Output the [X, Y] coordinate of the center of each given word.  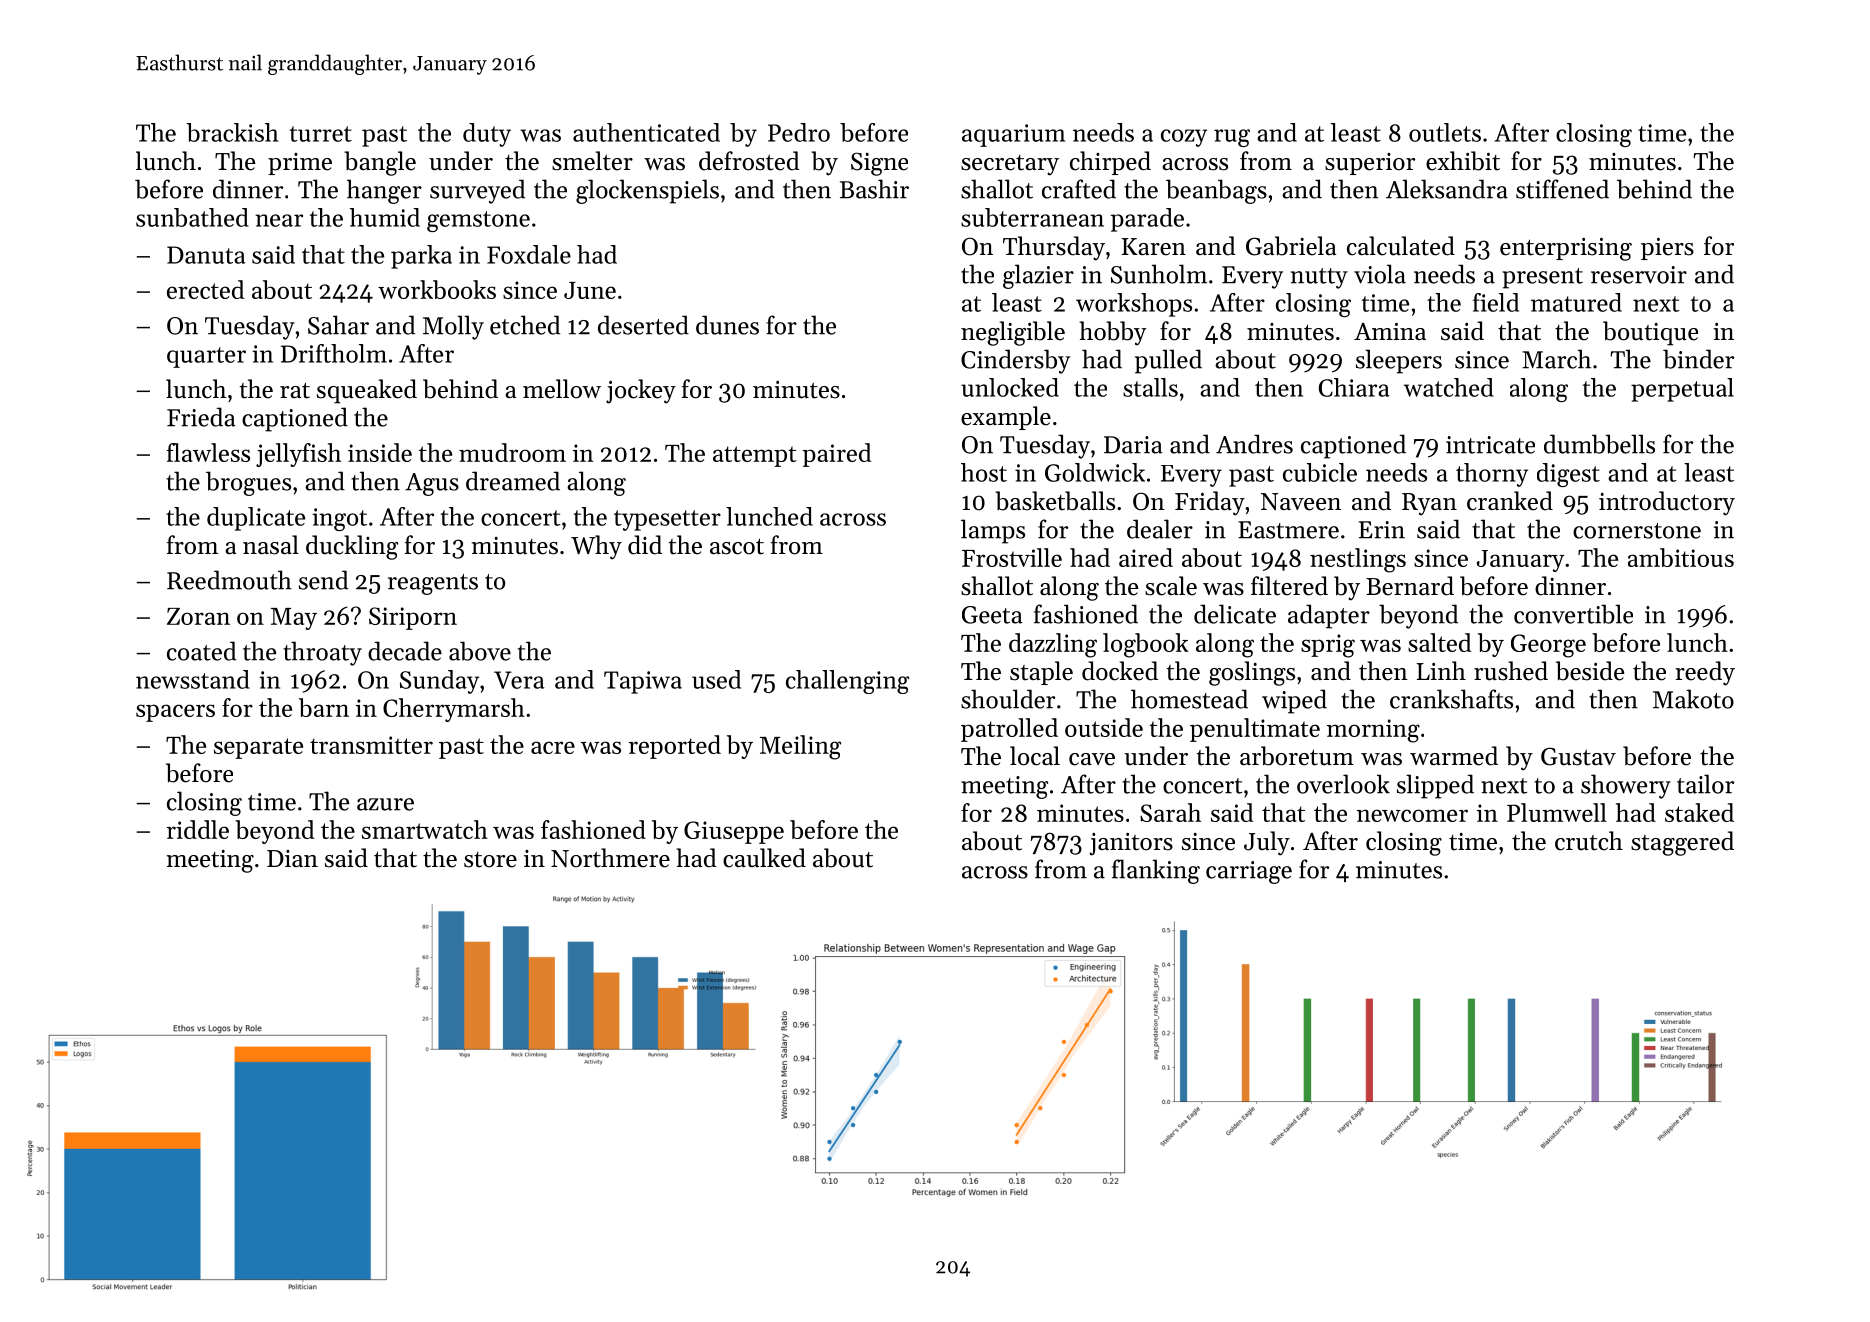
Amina [1390, 331]
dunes [727, 325]
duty [487, 135]
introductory [1667, 503]
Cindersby [1015, 361]
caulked [764, 858]
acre [553, 747]
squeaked [367, 391]
